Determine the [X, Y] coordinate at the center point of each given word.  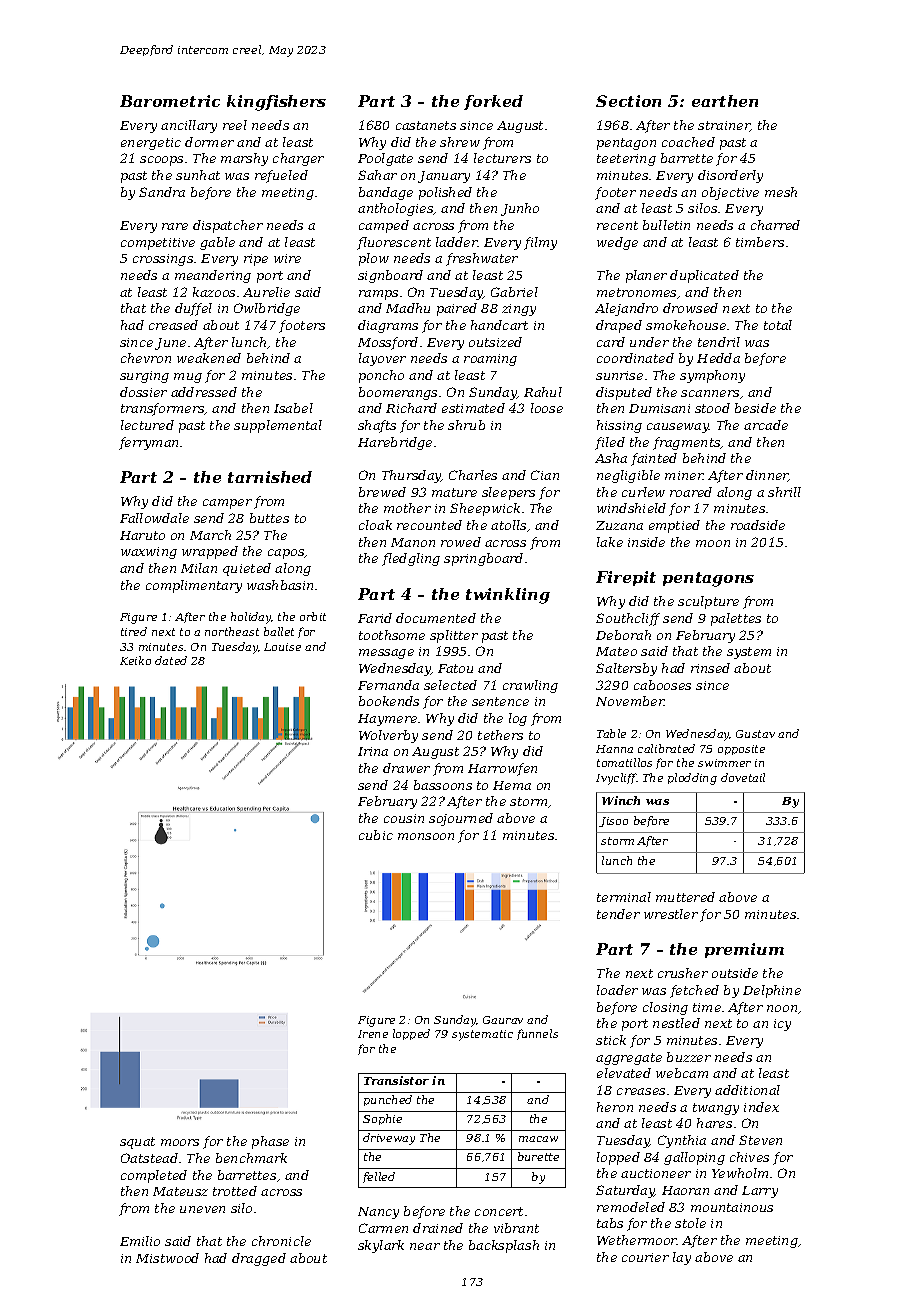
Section [628, 101]
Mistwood [167, 1258]
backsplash [504, 1246]
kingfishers [276, 103]
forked [493, 102]
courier [645, 1257]
